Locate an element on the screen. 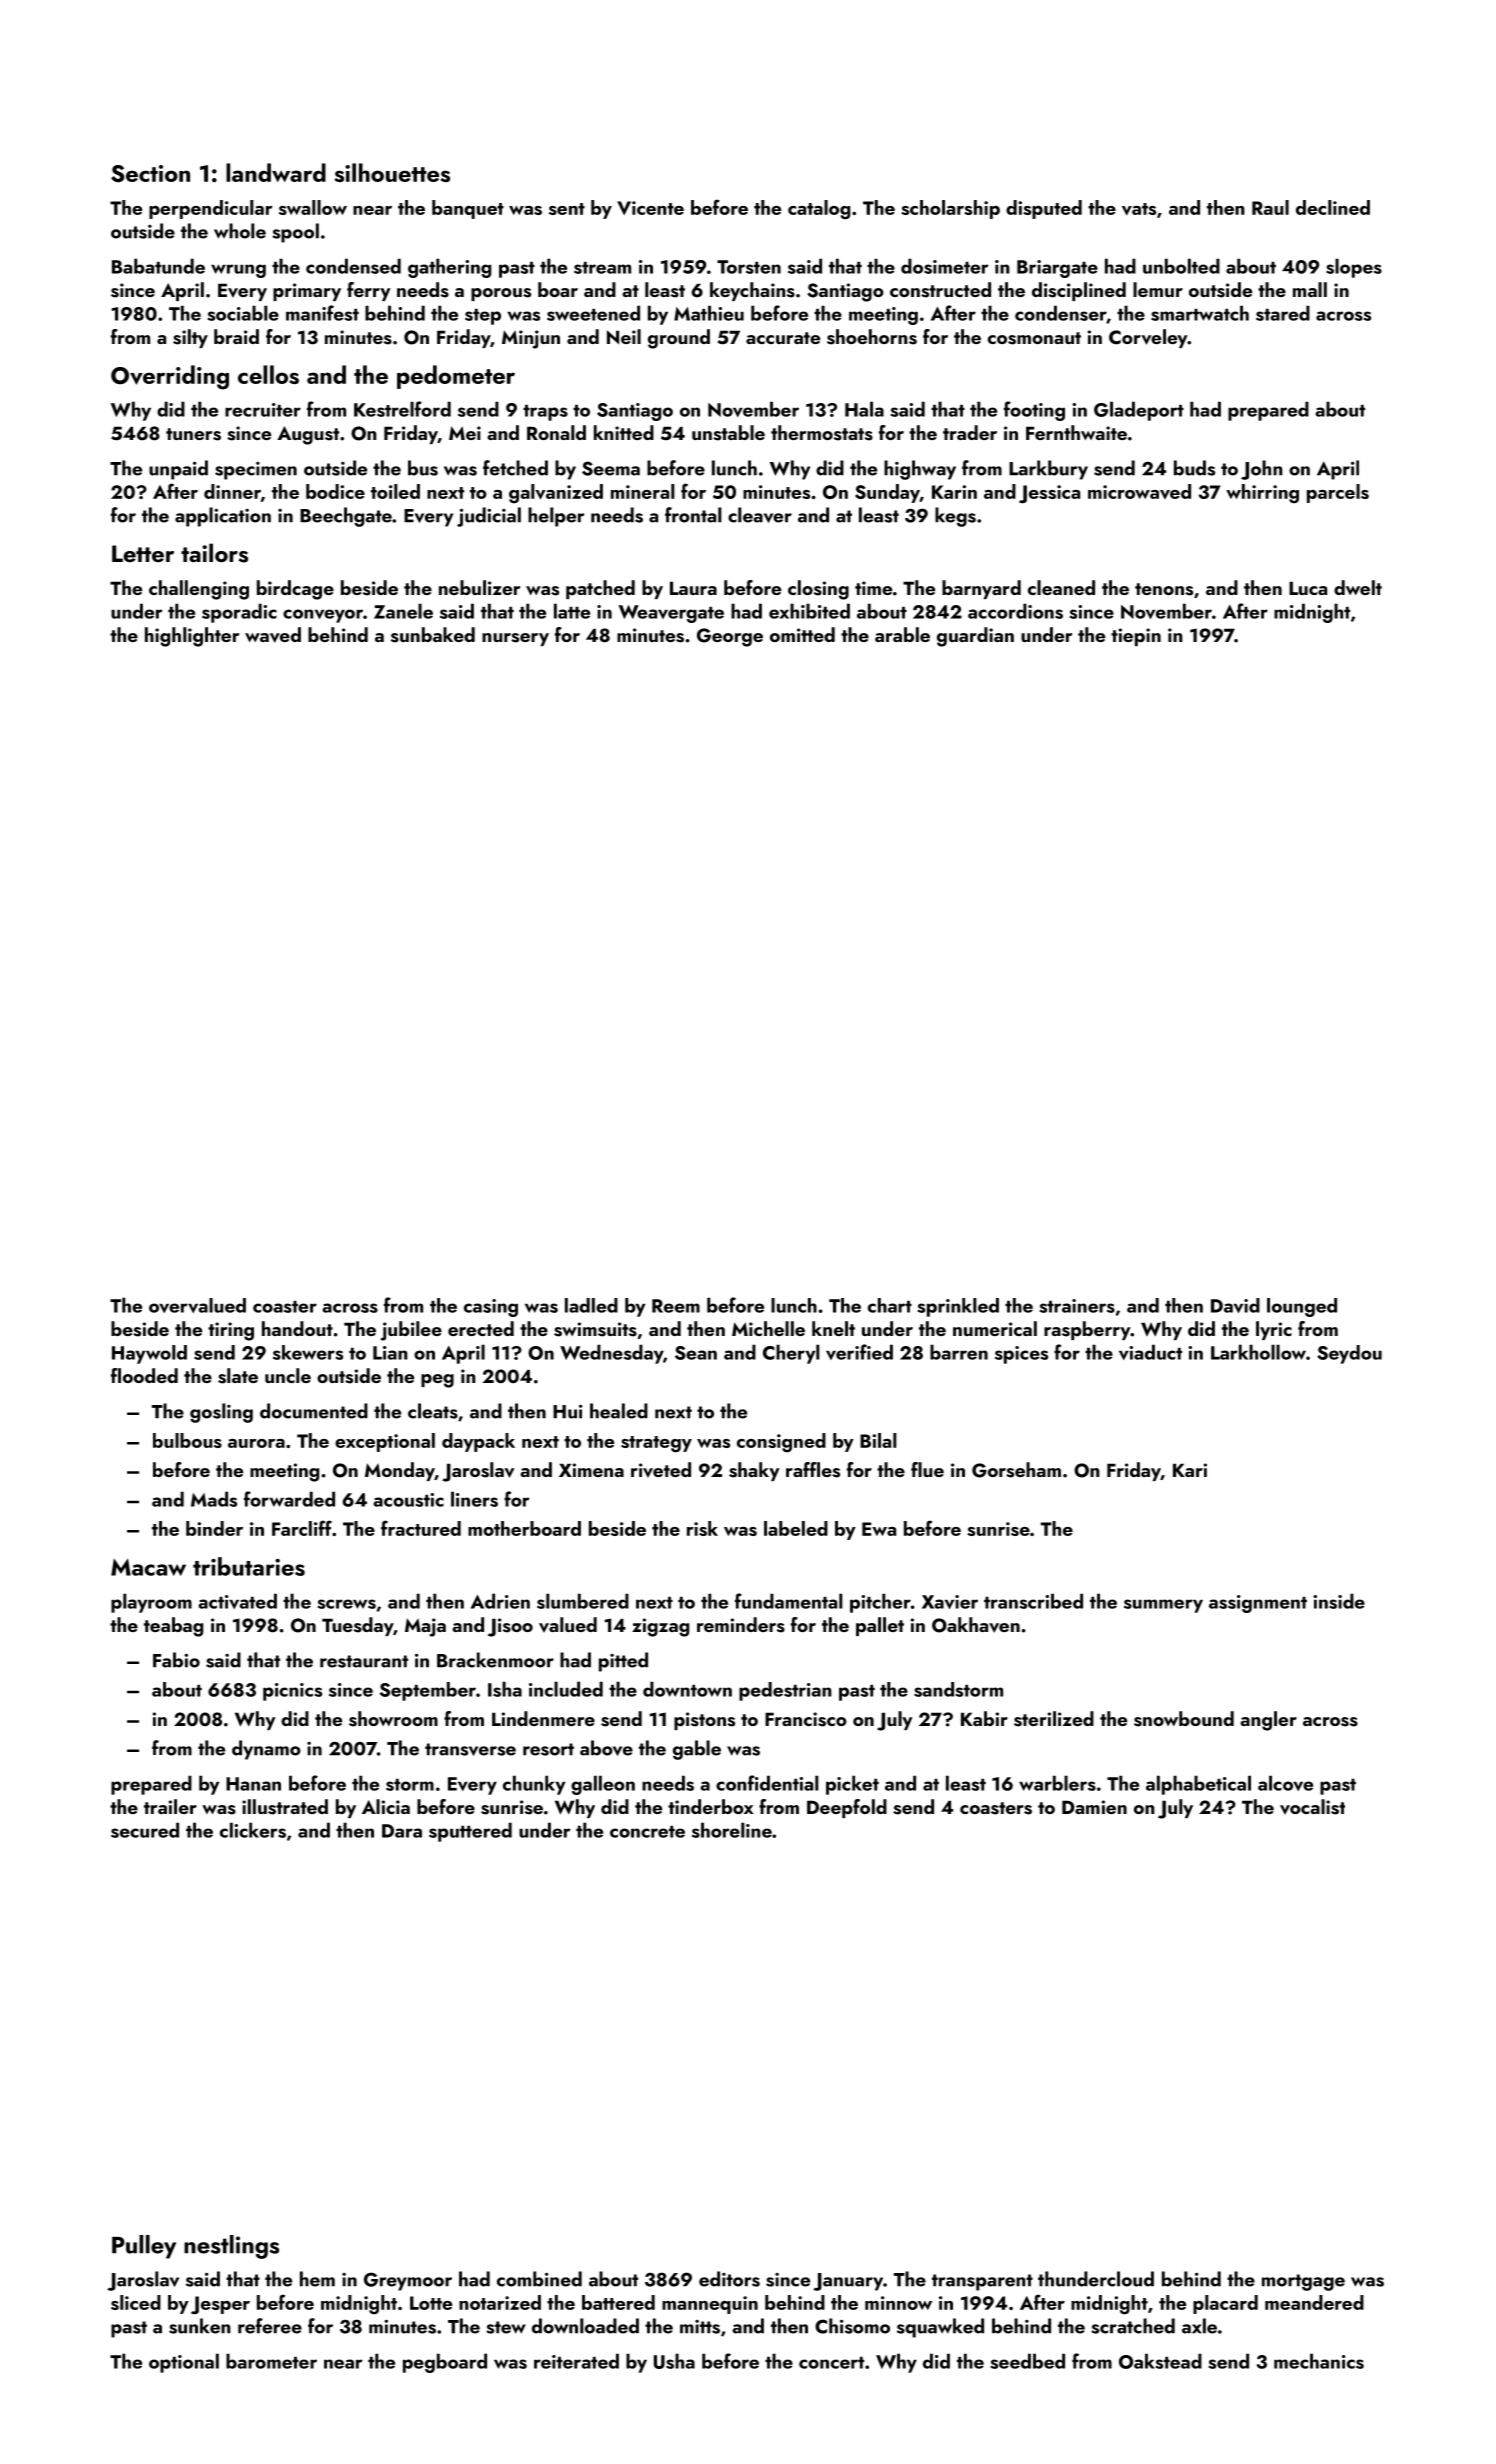 This screenshot has width=1496, height=2464. Section is located at coordinates (150, 174).
